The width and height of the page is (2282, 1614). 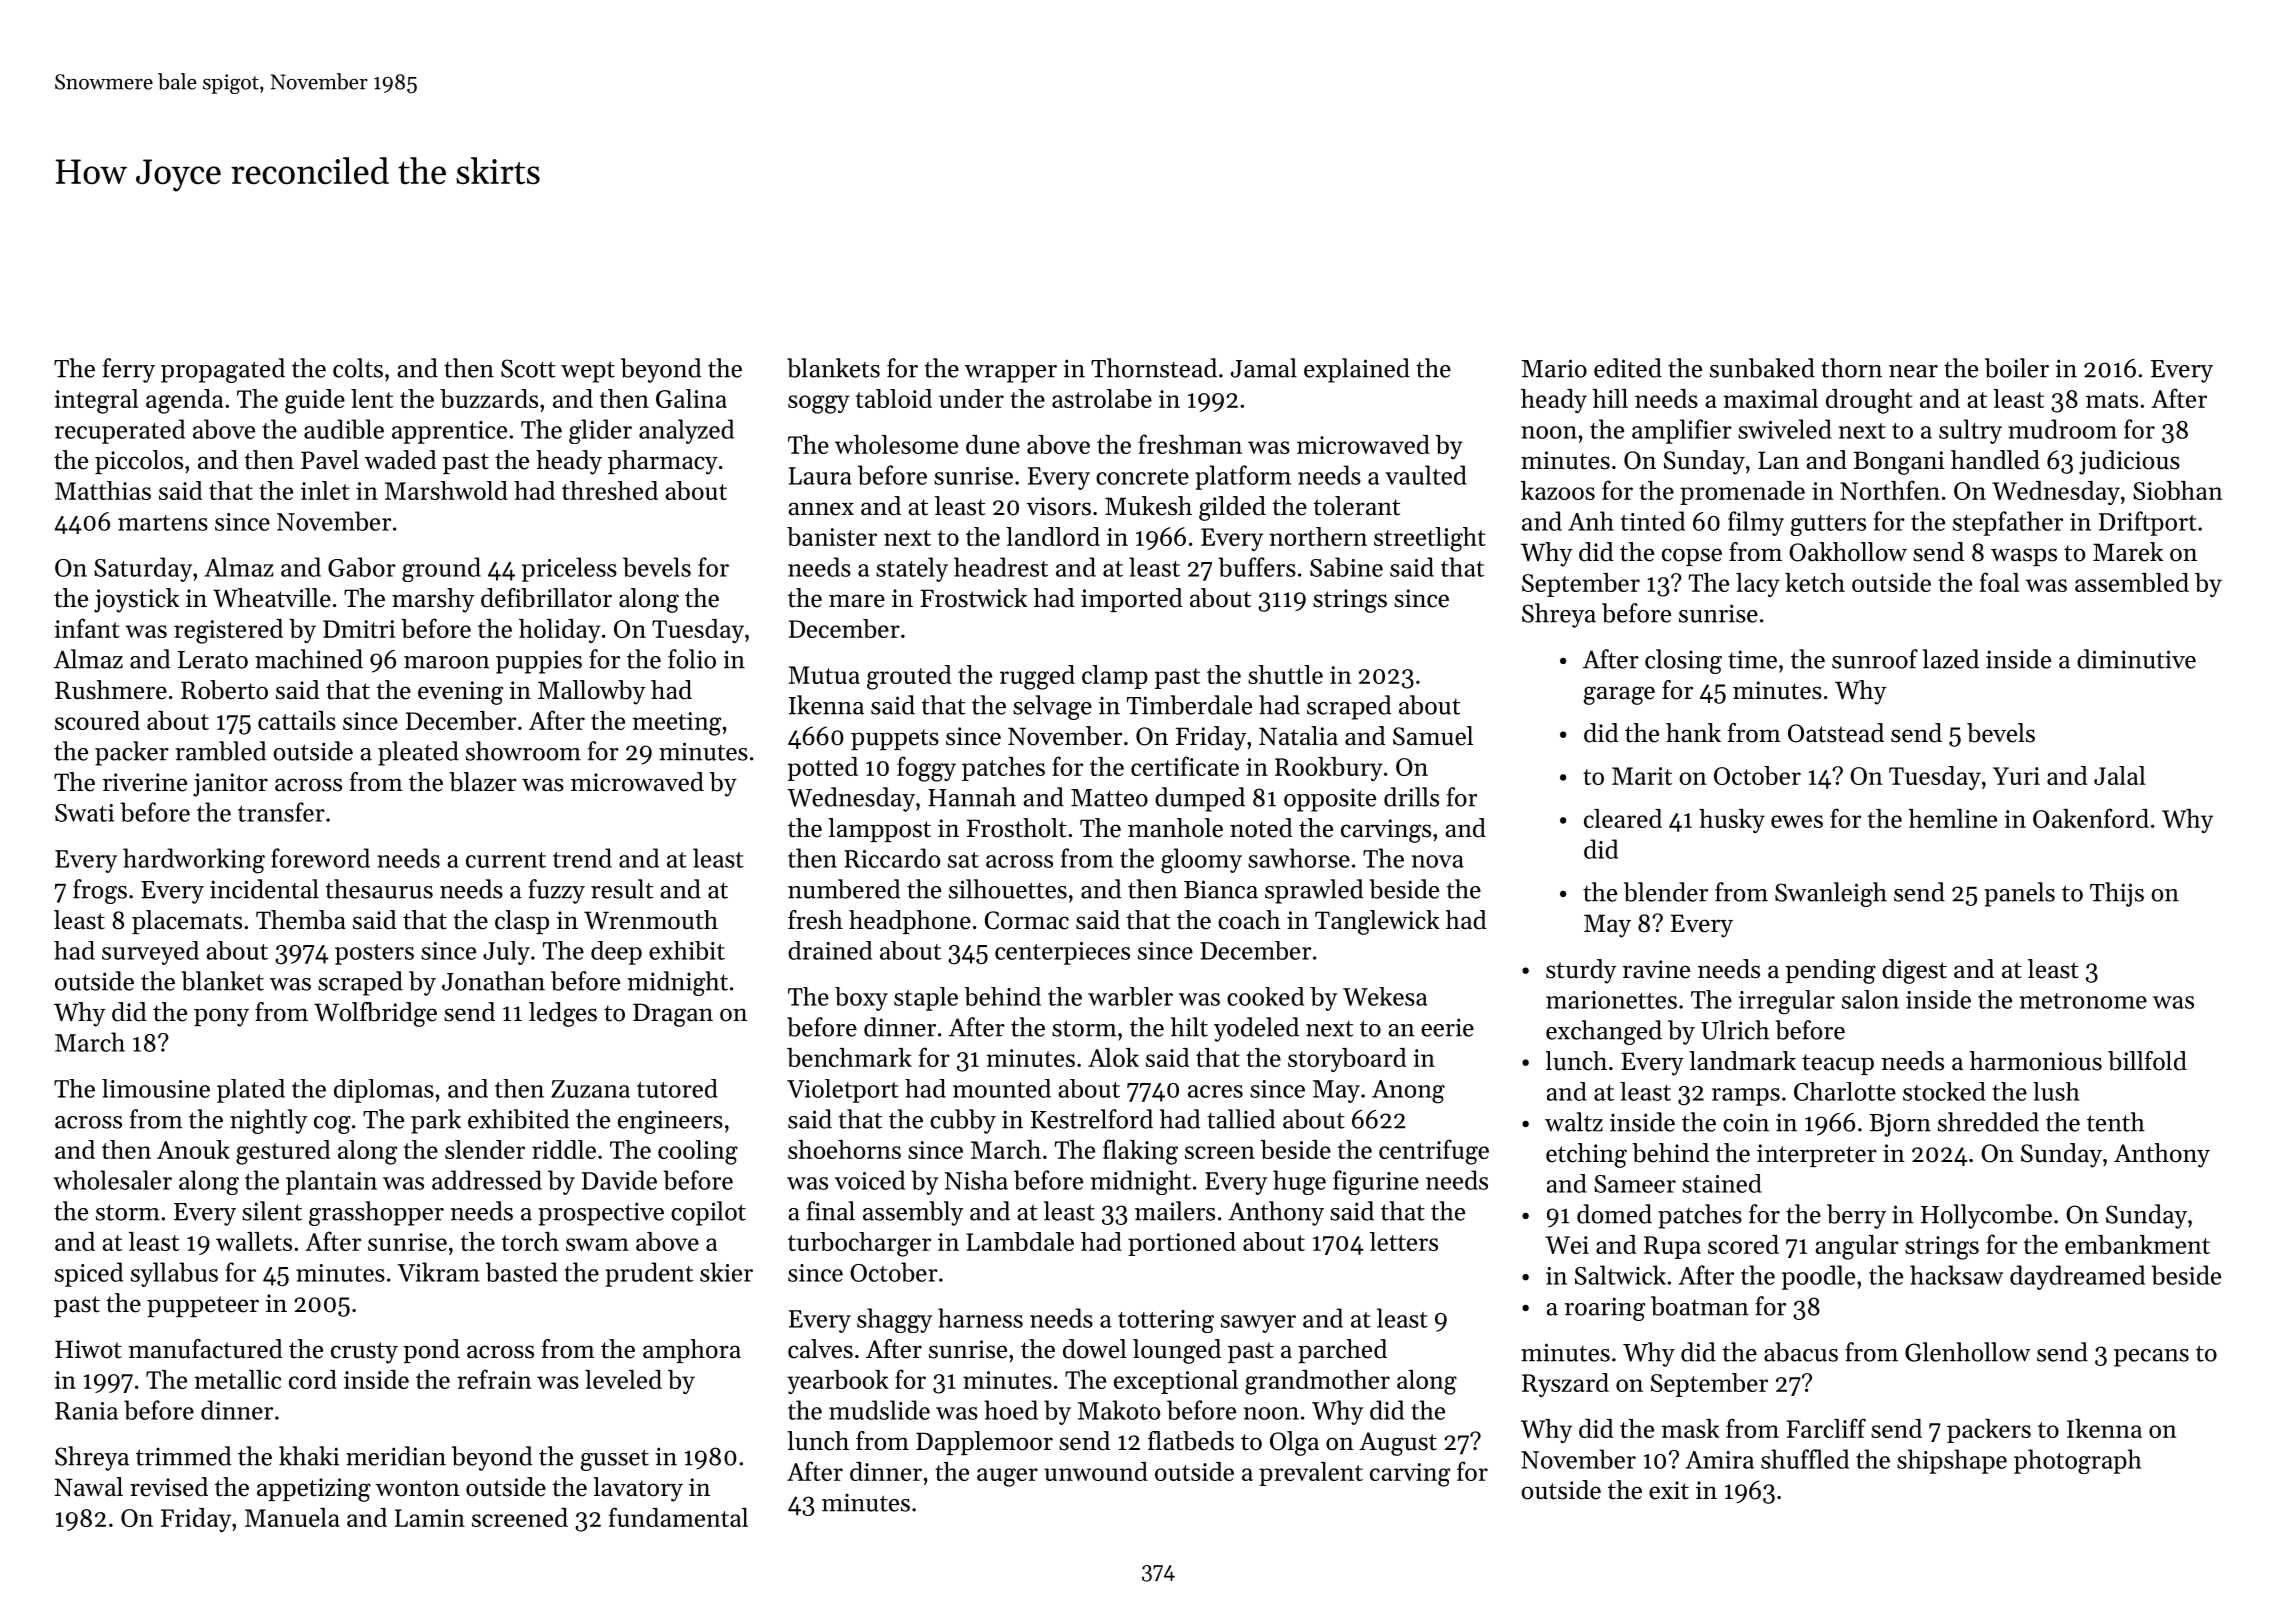 What do you see at coordinates (129, 370) in the page?
I see `ferry` at bounding box center [129, 370].
